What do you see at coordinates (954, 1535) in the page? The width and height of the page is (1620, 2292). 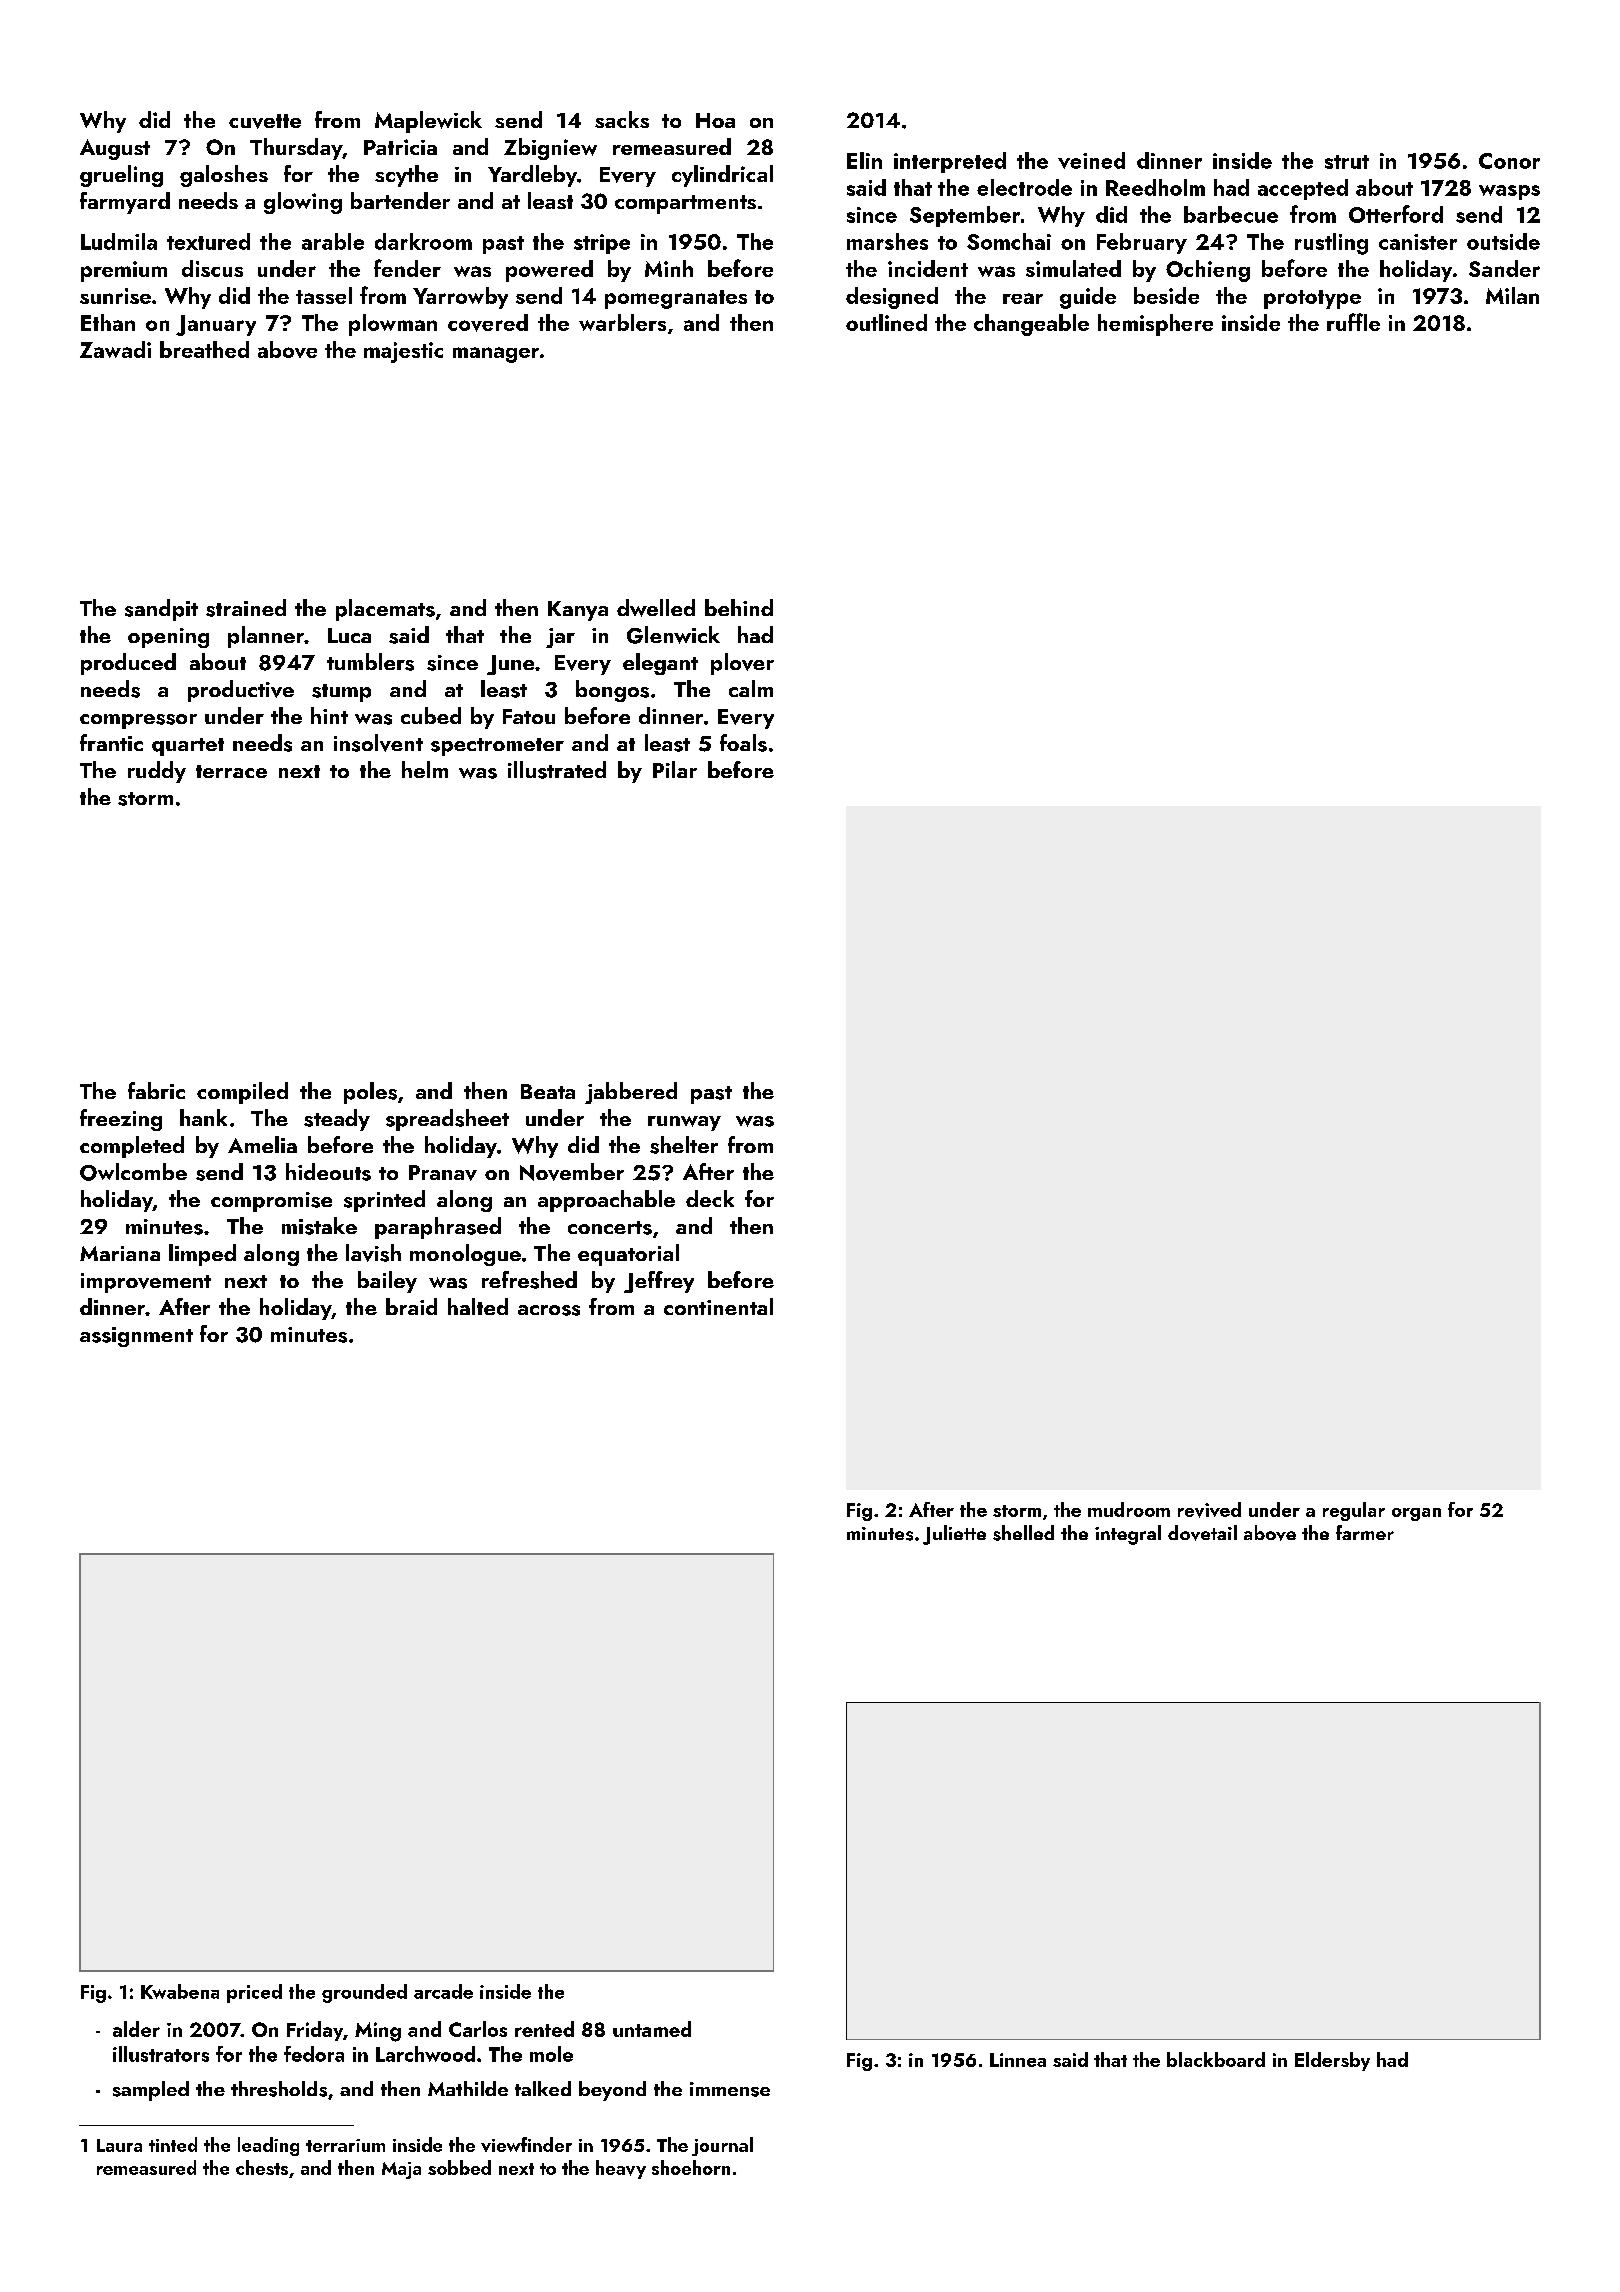 I see `Juliette` at bounding box center [954, 1535].
